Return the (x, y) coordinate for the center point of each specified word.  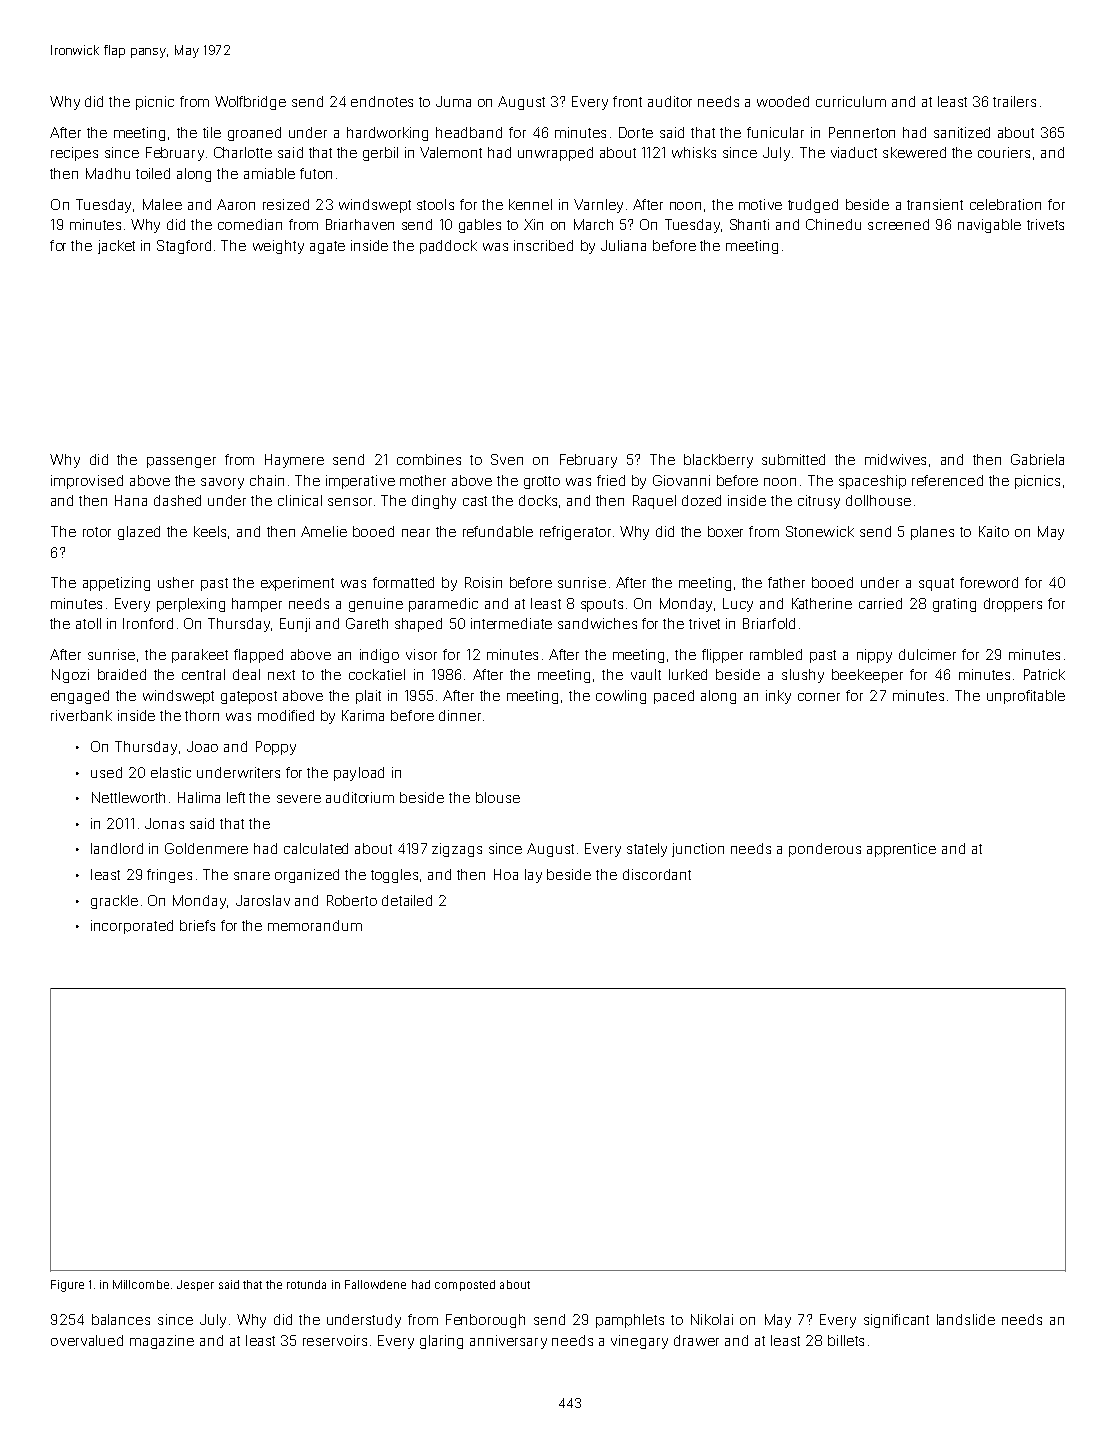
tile (212, 132)
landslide (966, 1319)
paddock (448, 247)
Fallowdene (375, 1284)
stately (647, 850)
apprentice (901, 850)
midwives (895, 459)
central (203, 674)
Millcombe (141, 1284)
